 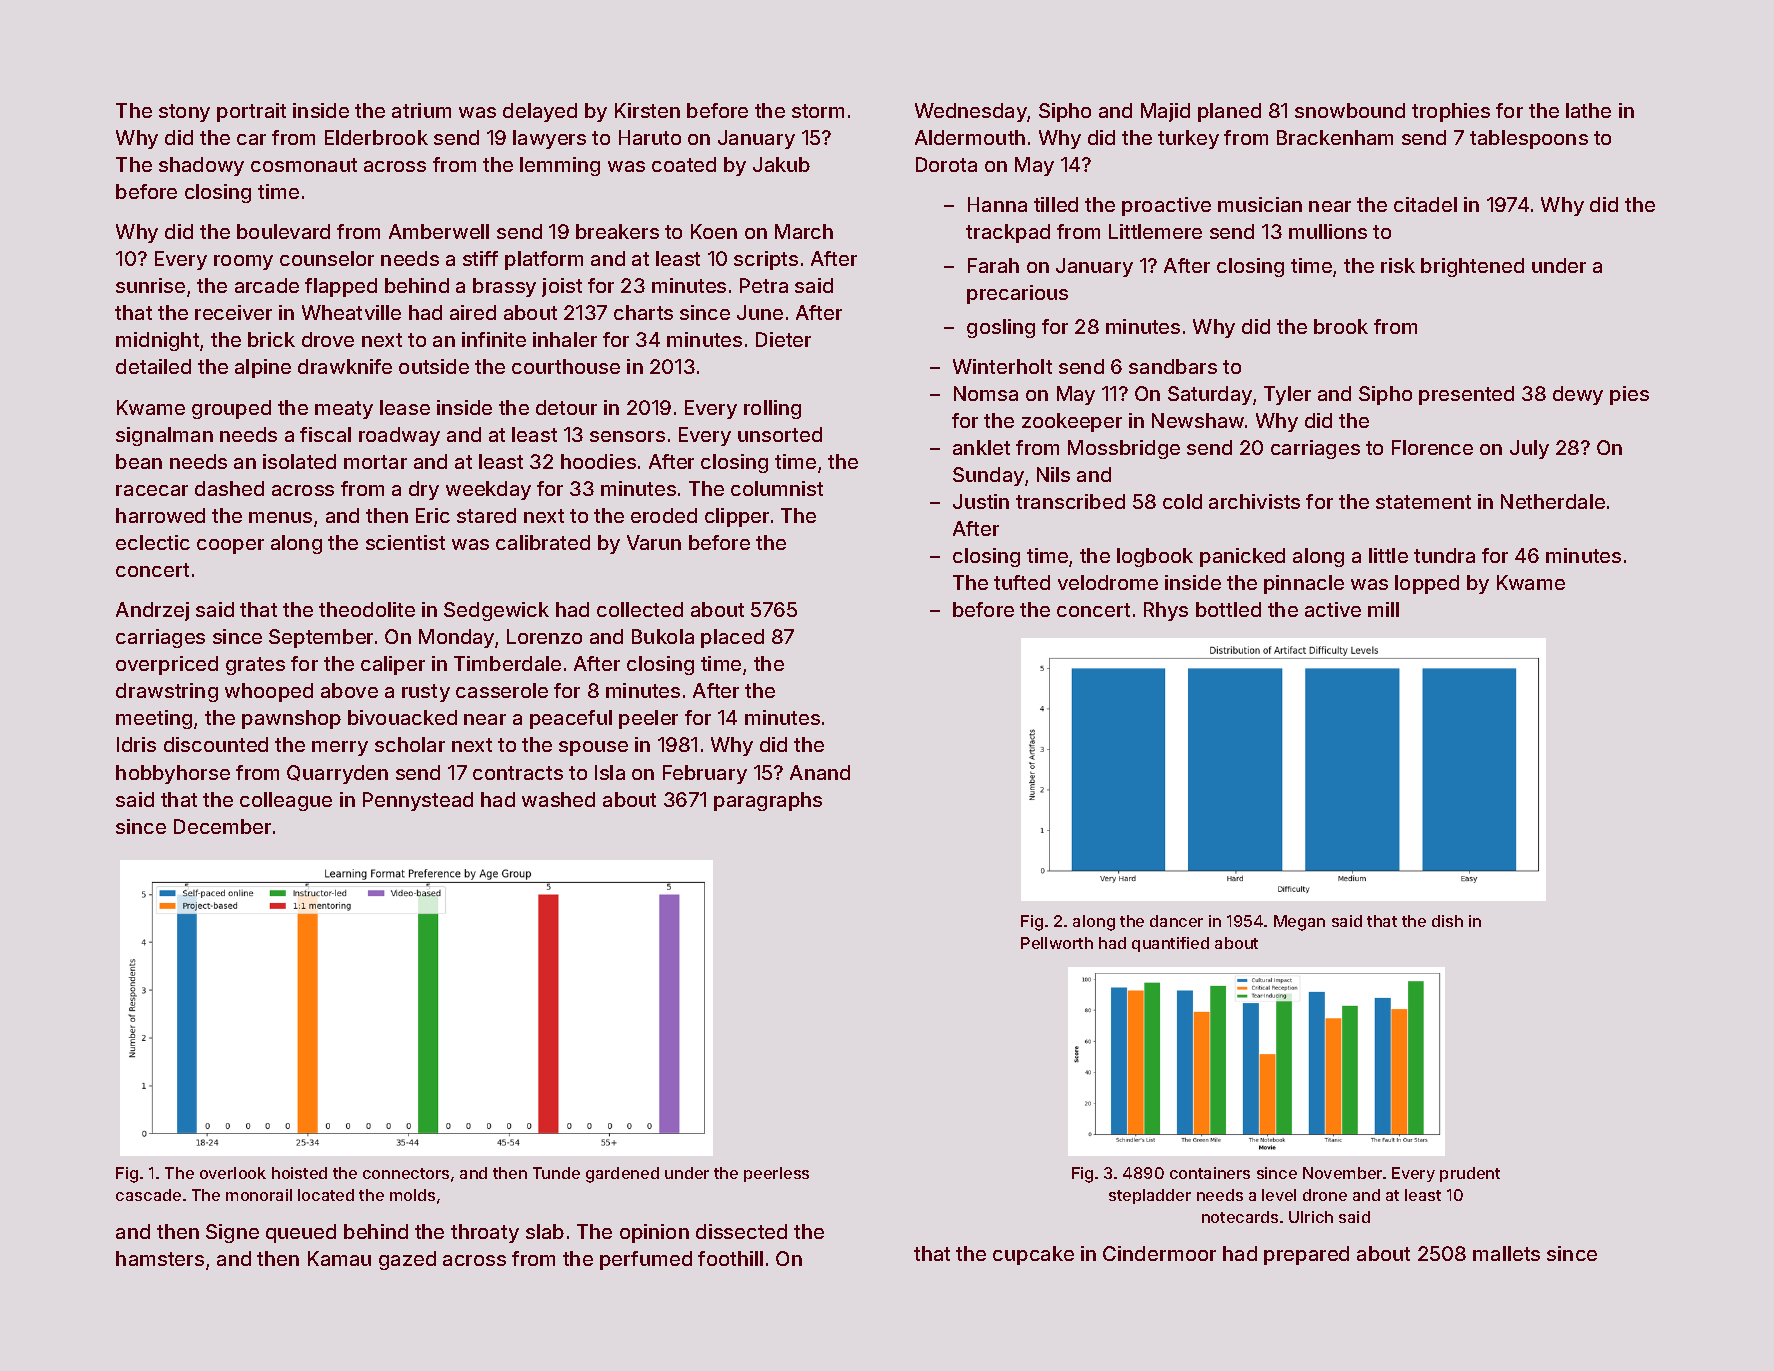 I want to click on cupcake, so click(x=1033, y=1255).
